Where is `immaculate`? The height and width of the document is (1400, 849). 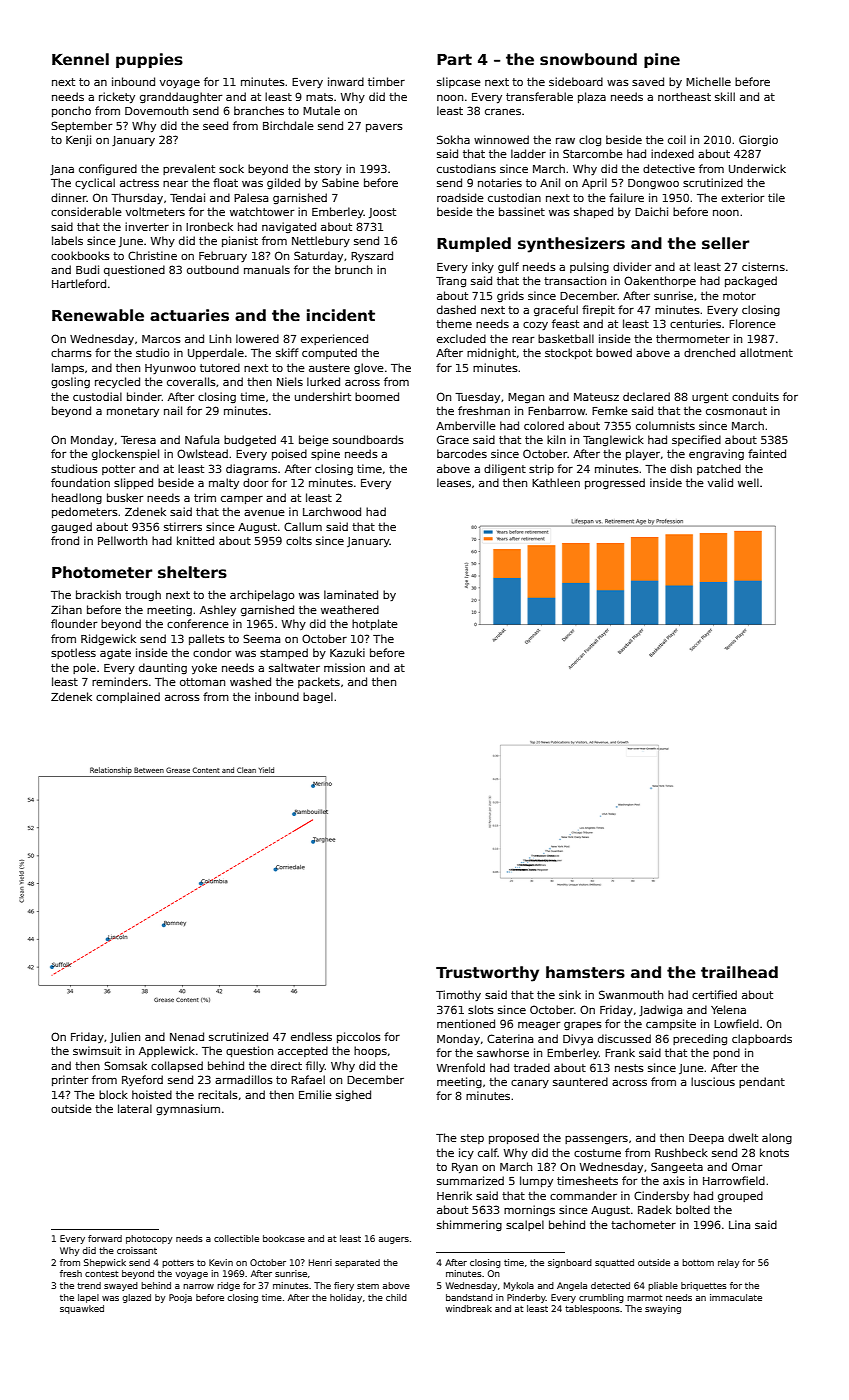
immaculate is located at coordinates (736, 1297).
